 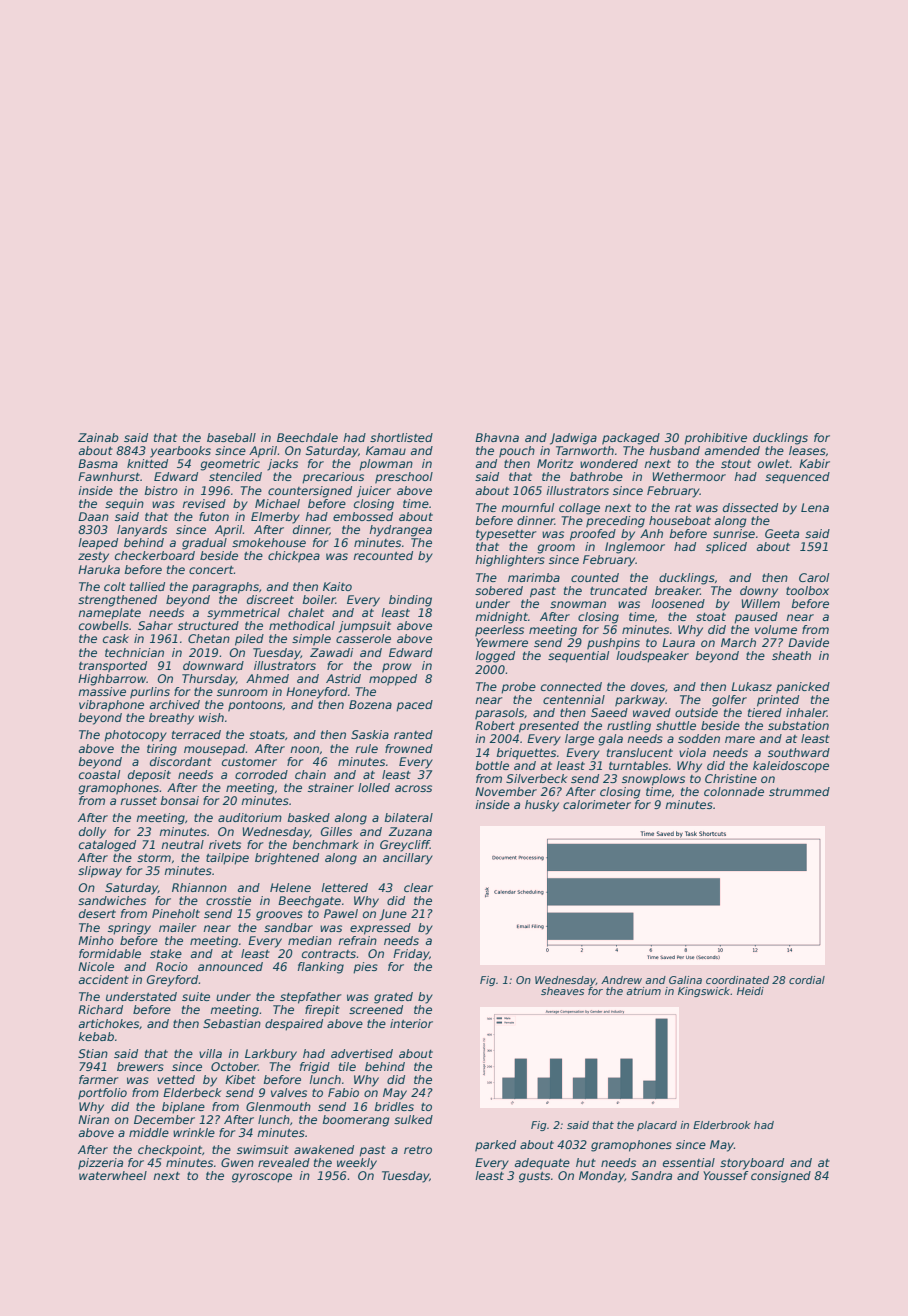 What do you see at coordinates (225, 588) in the screenshot?
I see `paragraphs` at bounding box center [225, 588].
